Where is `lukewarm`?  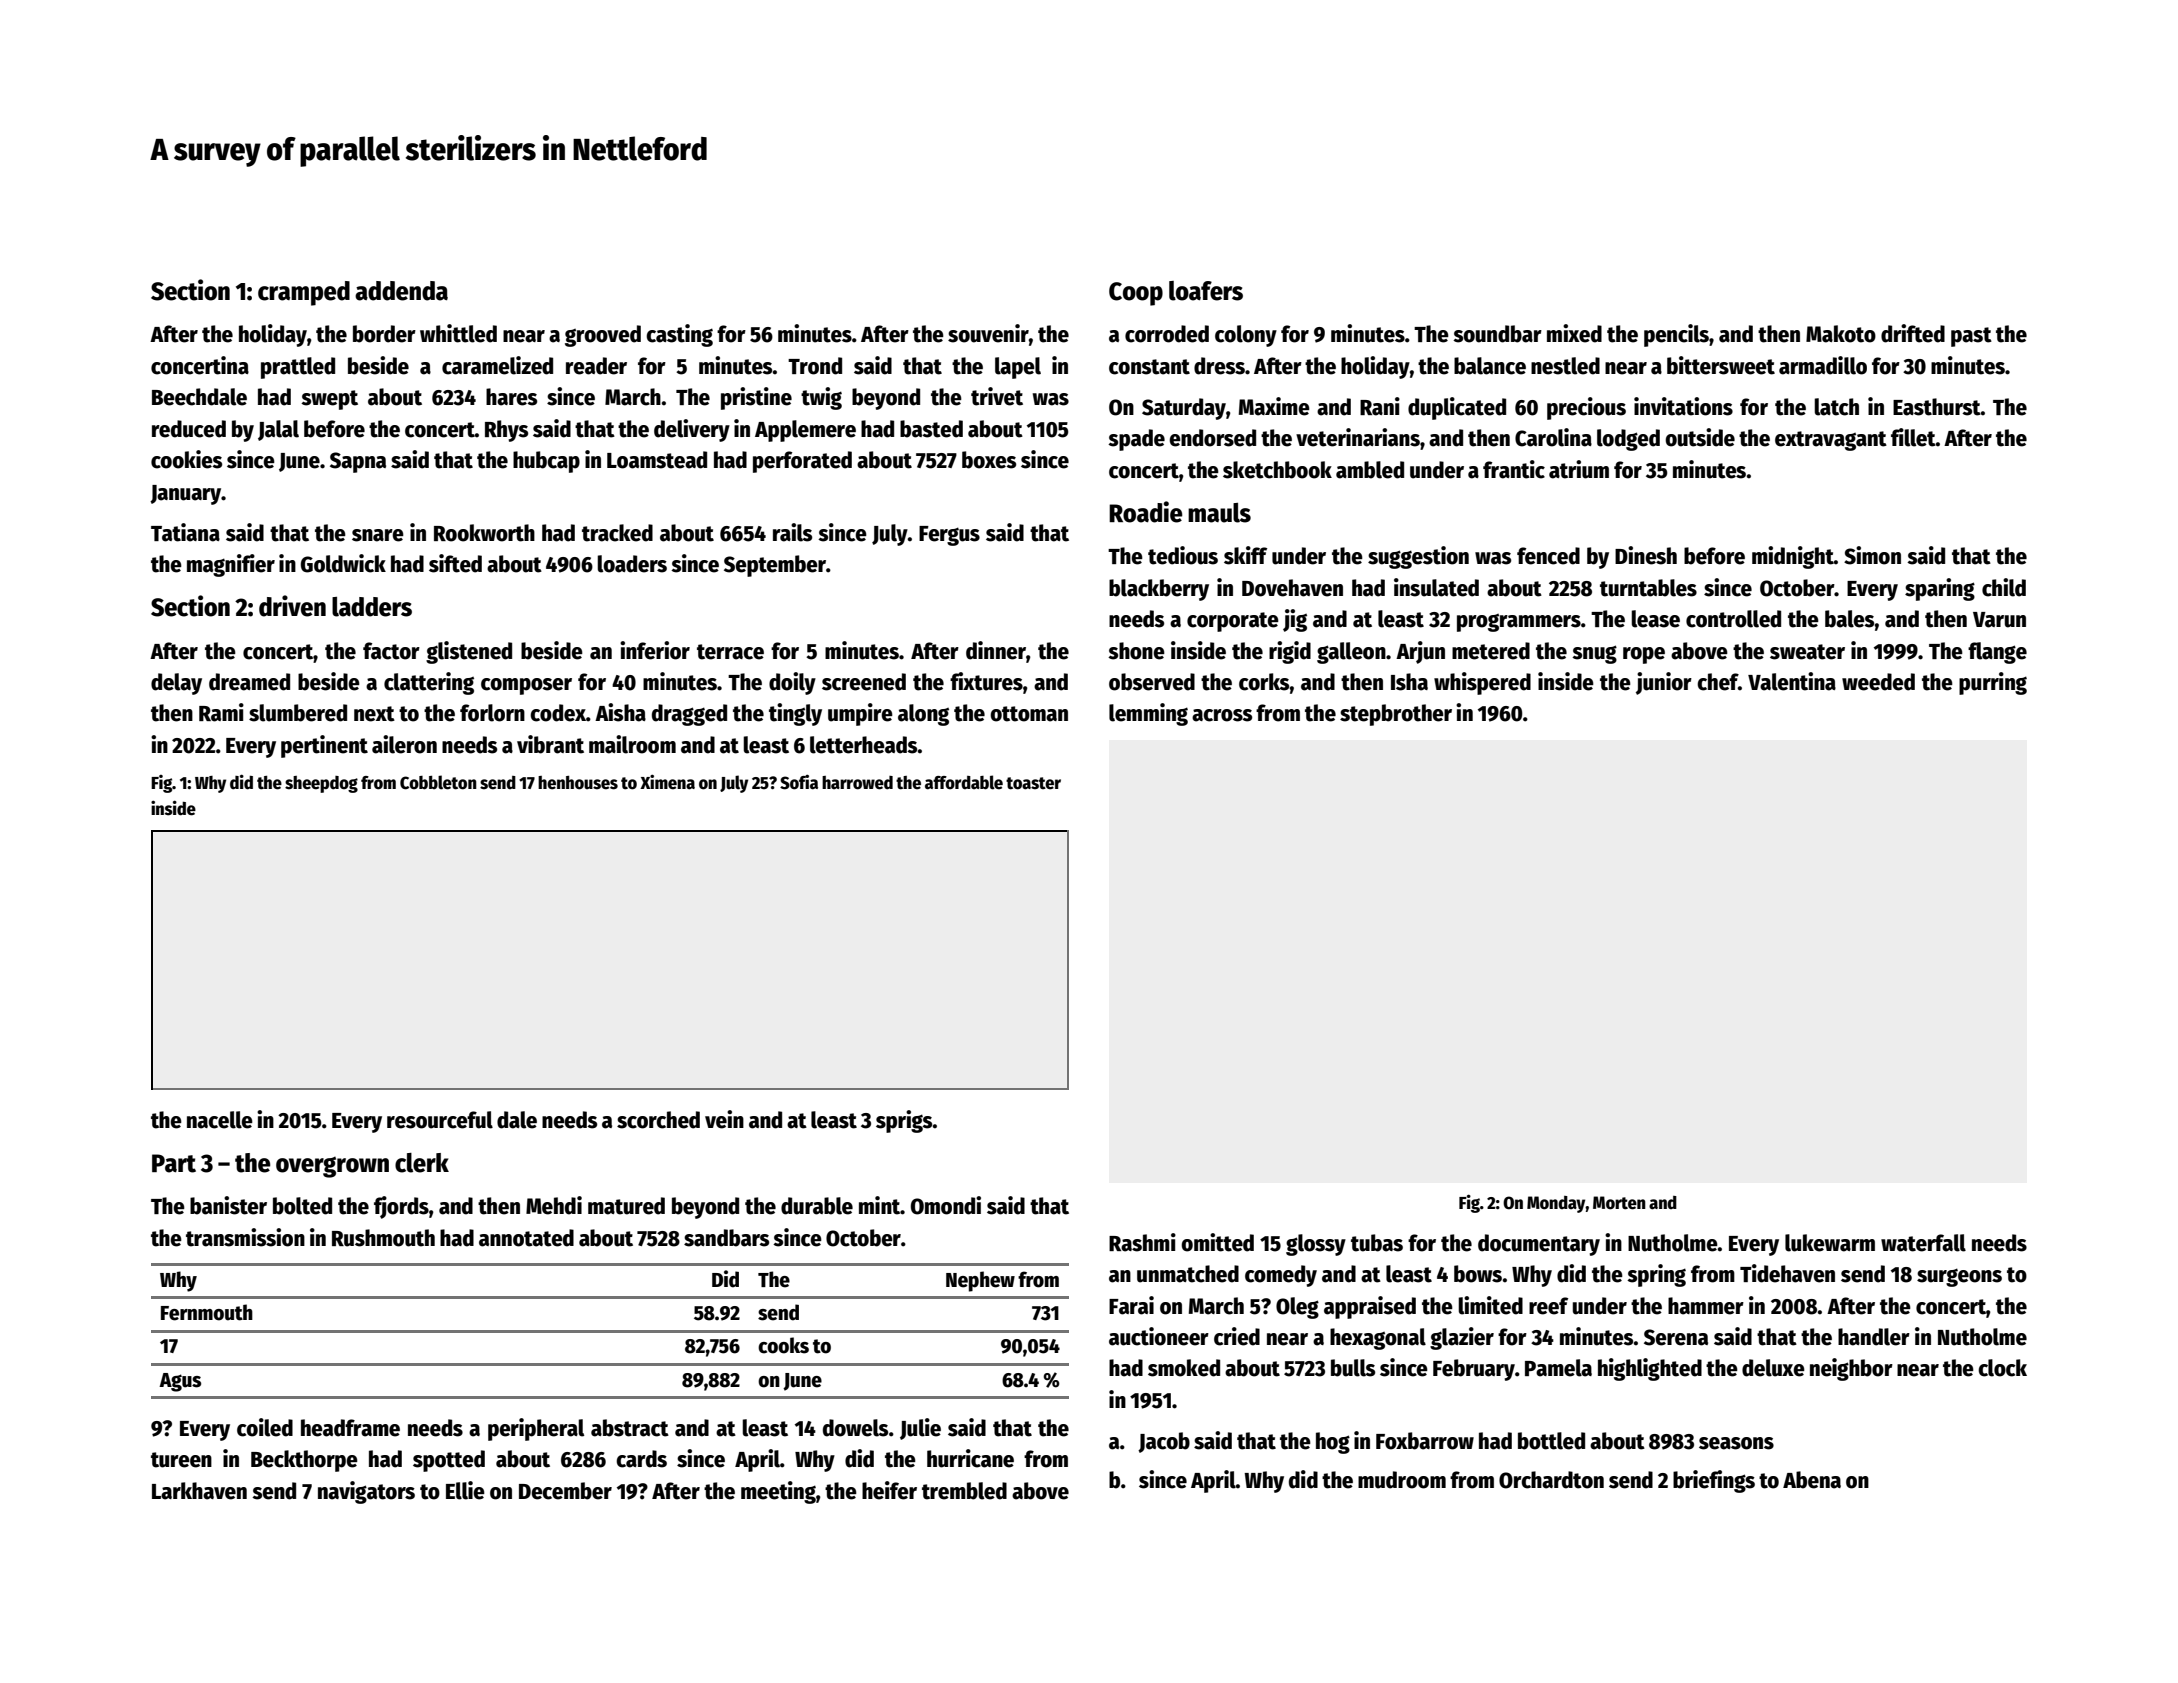
lukewarm is located at coordinates (1830, 1243).
